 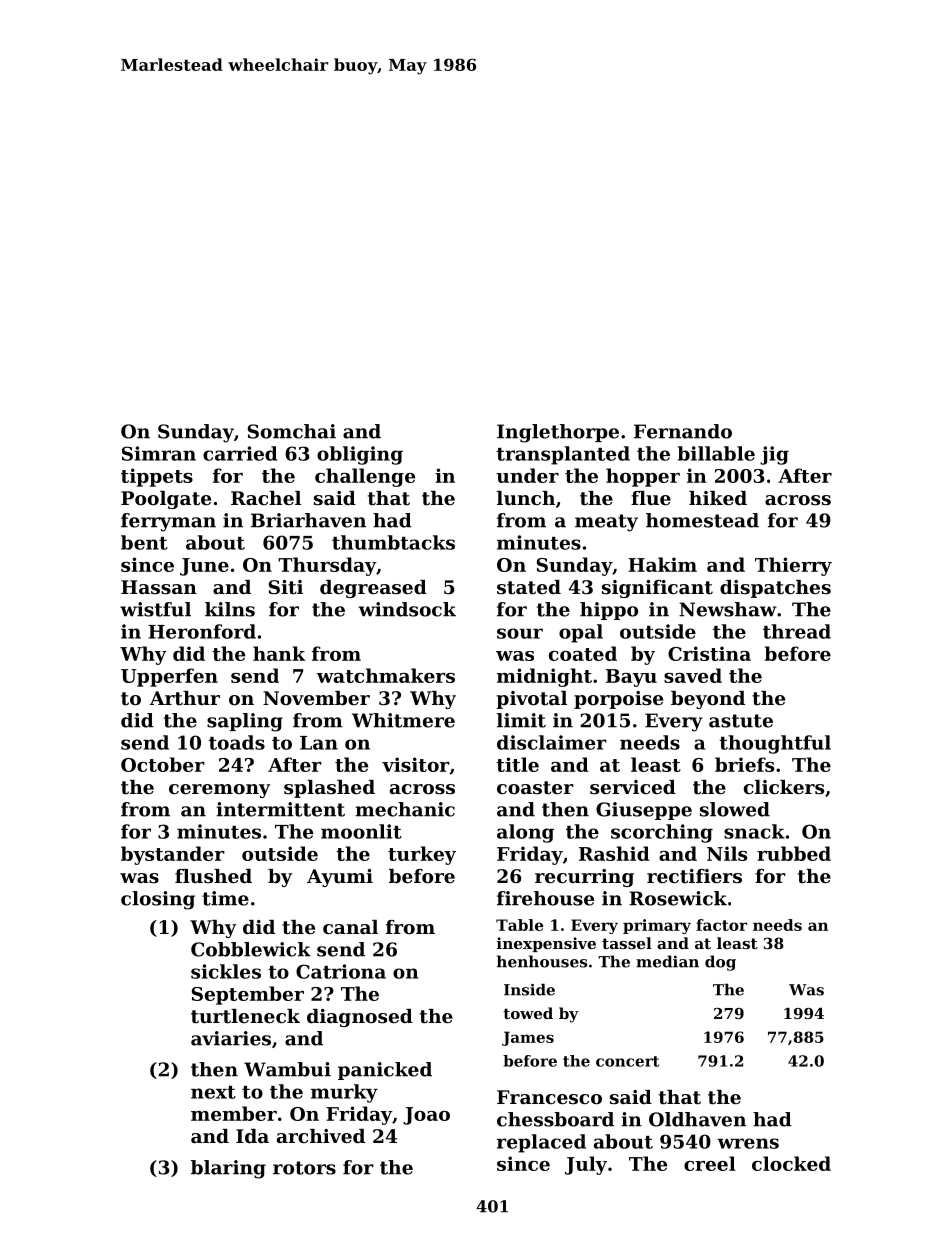 I want to click on rotors, so click(x=304, y=1168).
